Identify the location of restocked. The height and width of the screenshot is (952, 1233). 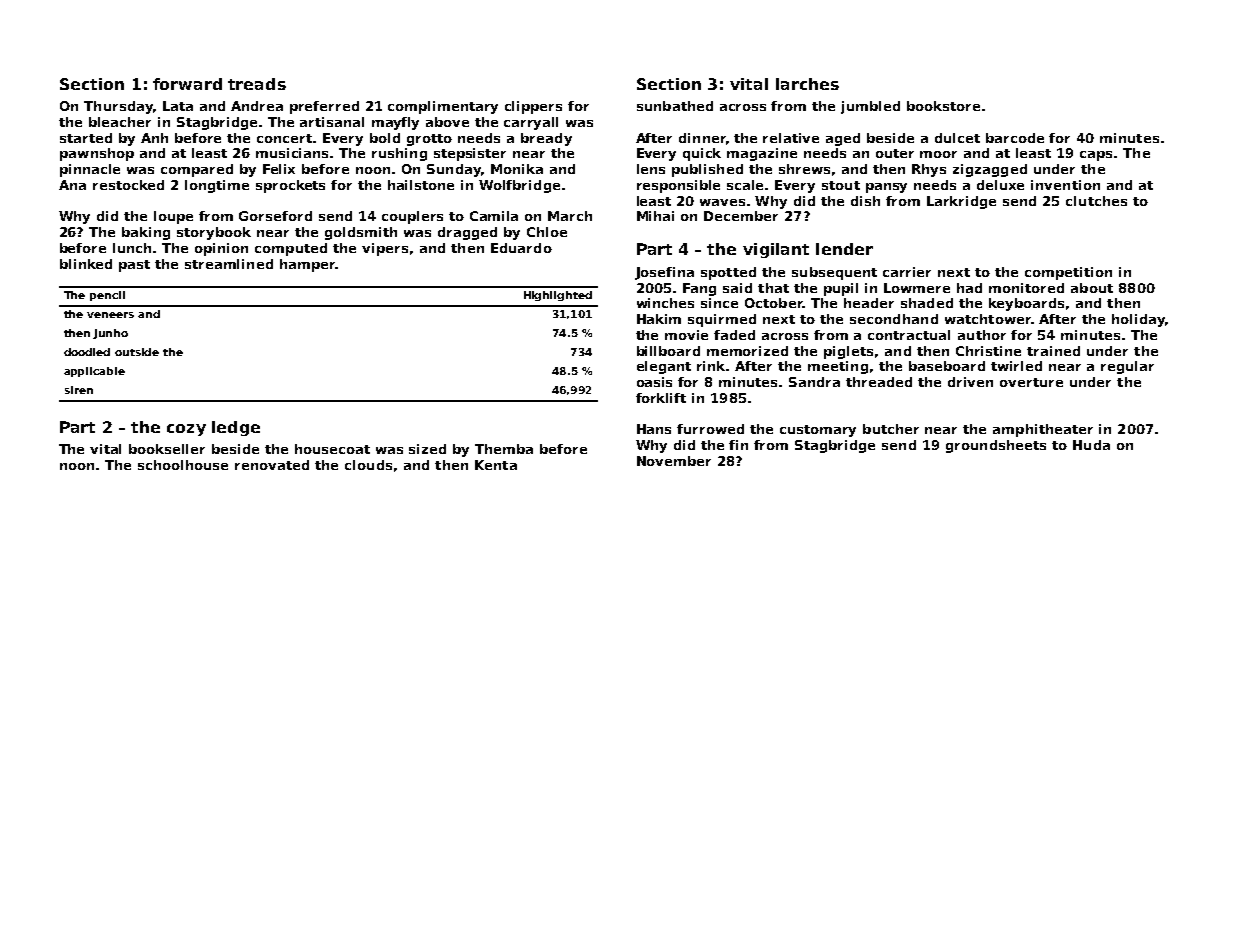
(128, 185).
